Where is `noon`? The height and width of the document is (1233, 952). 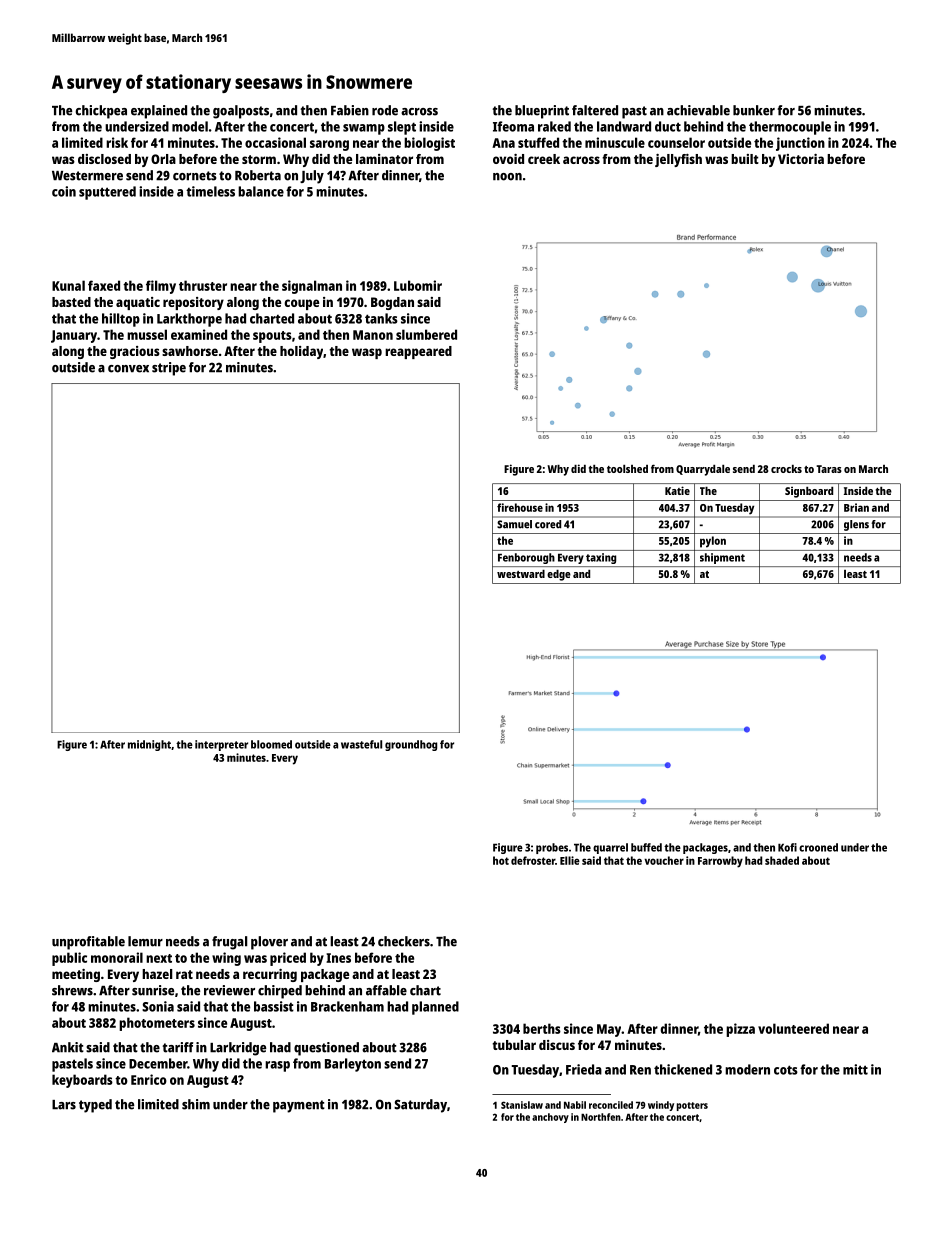 noon is located at coordinates (507, 177).
